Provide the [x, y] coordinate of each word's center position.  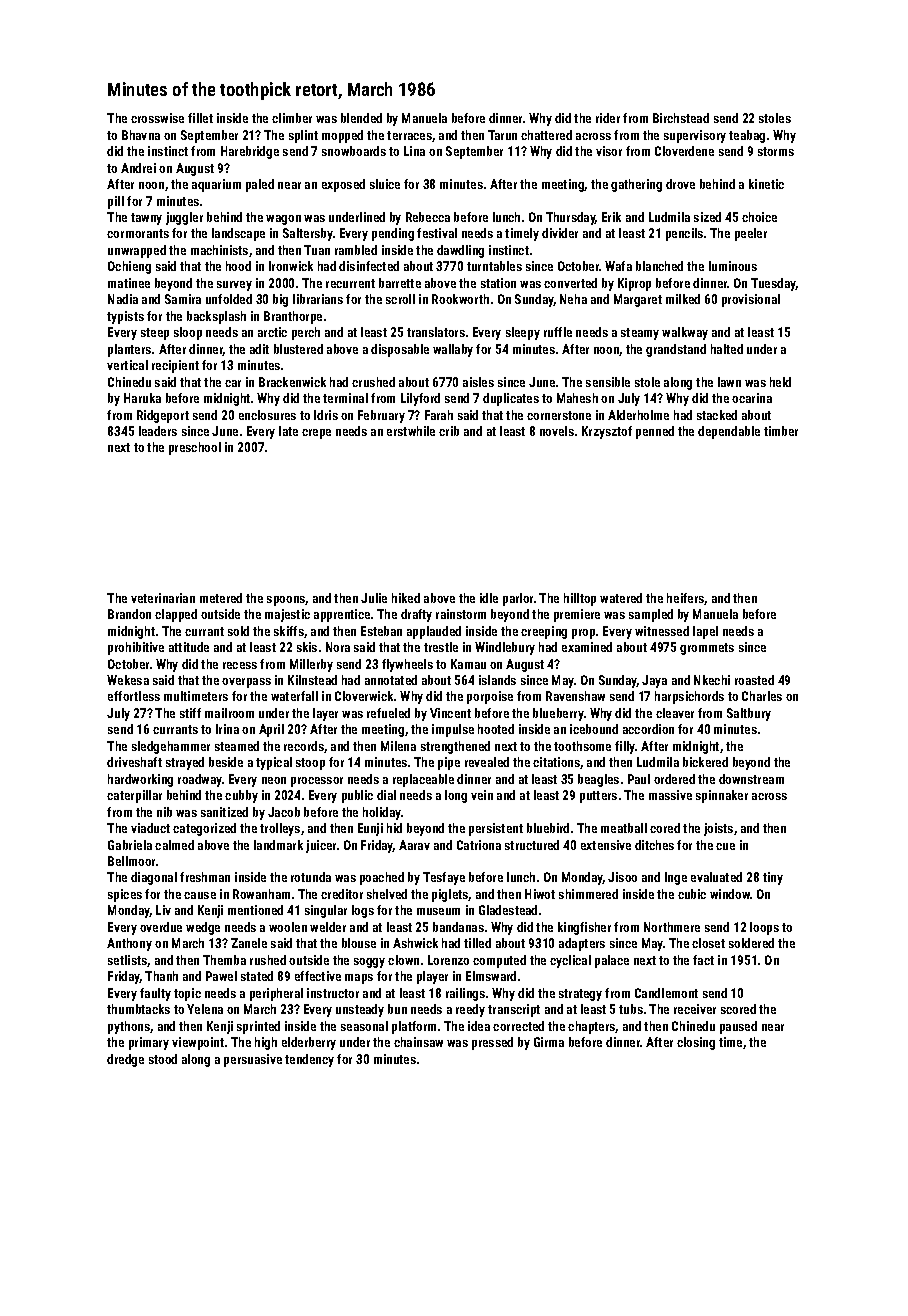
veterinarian [163, 598]
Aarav [414, 845]
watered [621, 598]
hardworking [140, 780]
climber [292, 118]
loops [764, 928]
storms [776, 151]
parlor [518, 599]
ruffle [558, 332]
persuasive [253, 1060]
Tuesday [773, 284]
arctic [272, 332]
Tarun [502, 135]
